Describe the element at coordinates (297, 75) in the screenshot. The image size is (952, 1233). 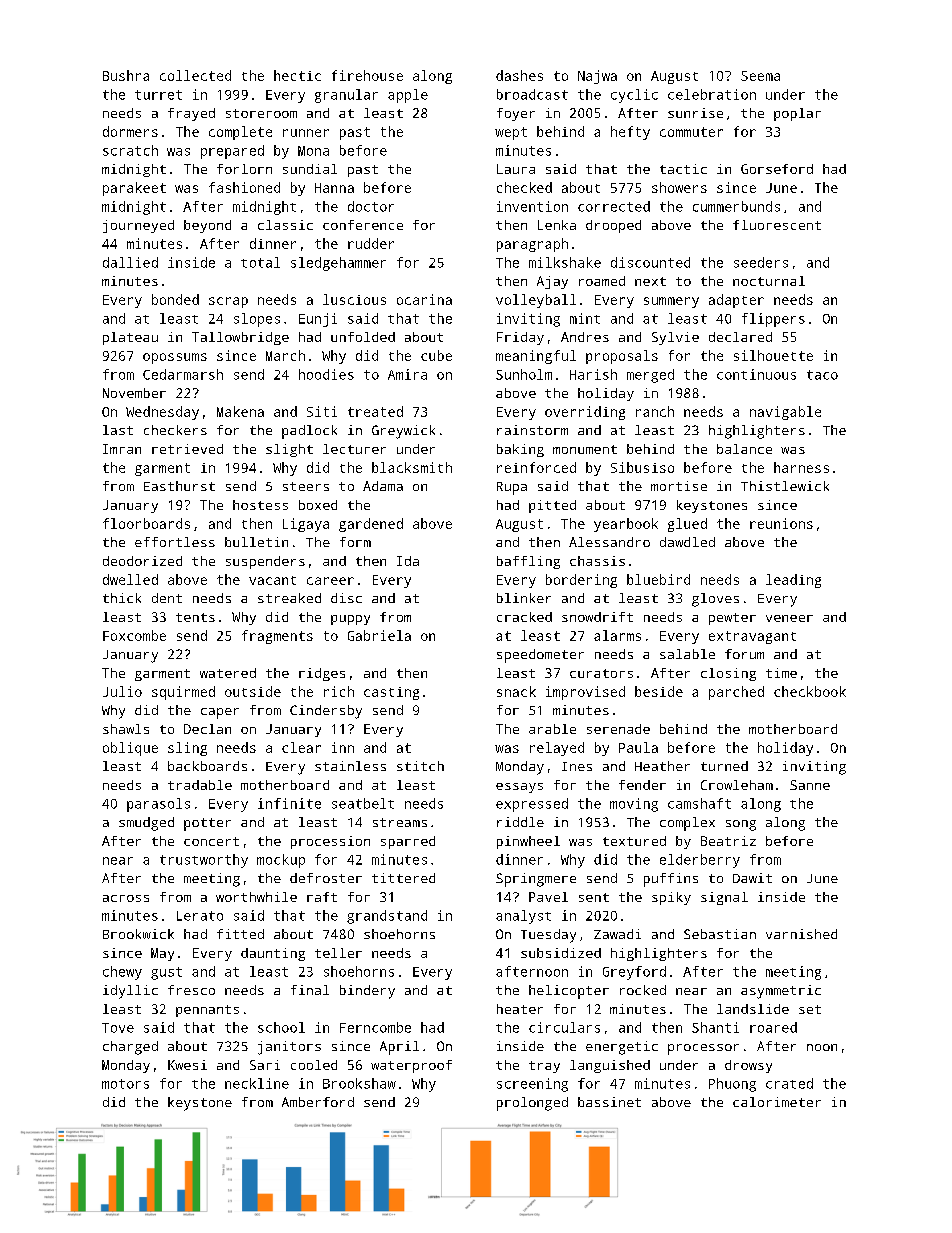
I see `hectic` at that location.
